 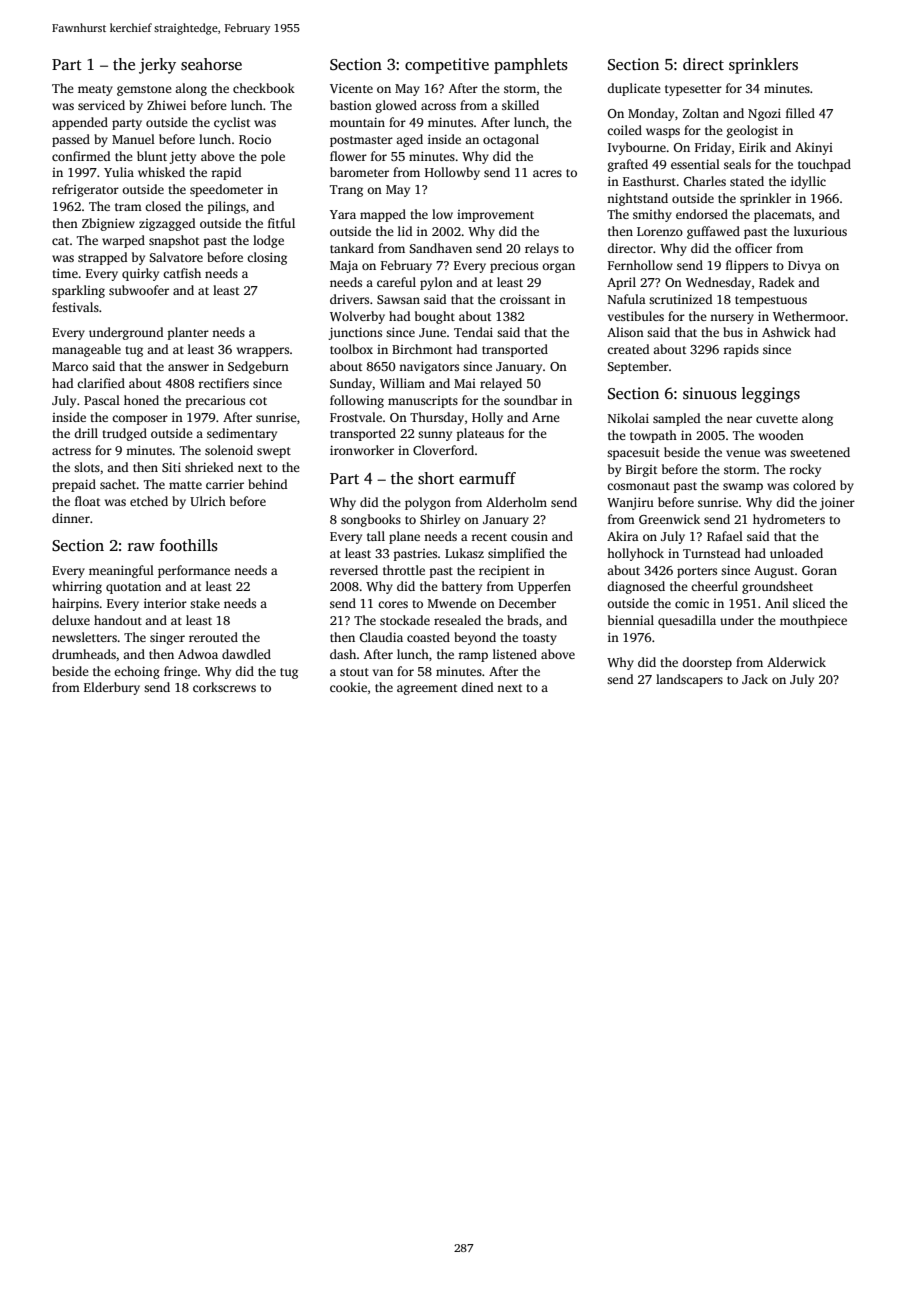 I want to click on cores, so click(x=393, y=604).
